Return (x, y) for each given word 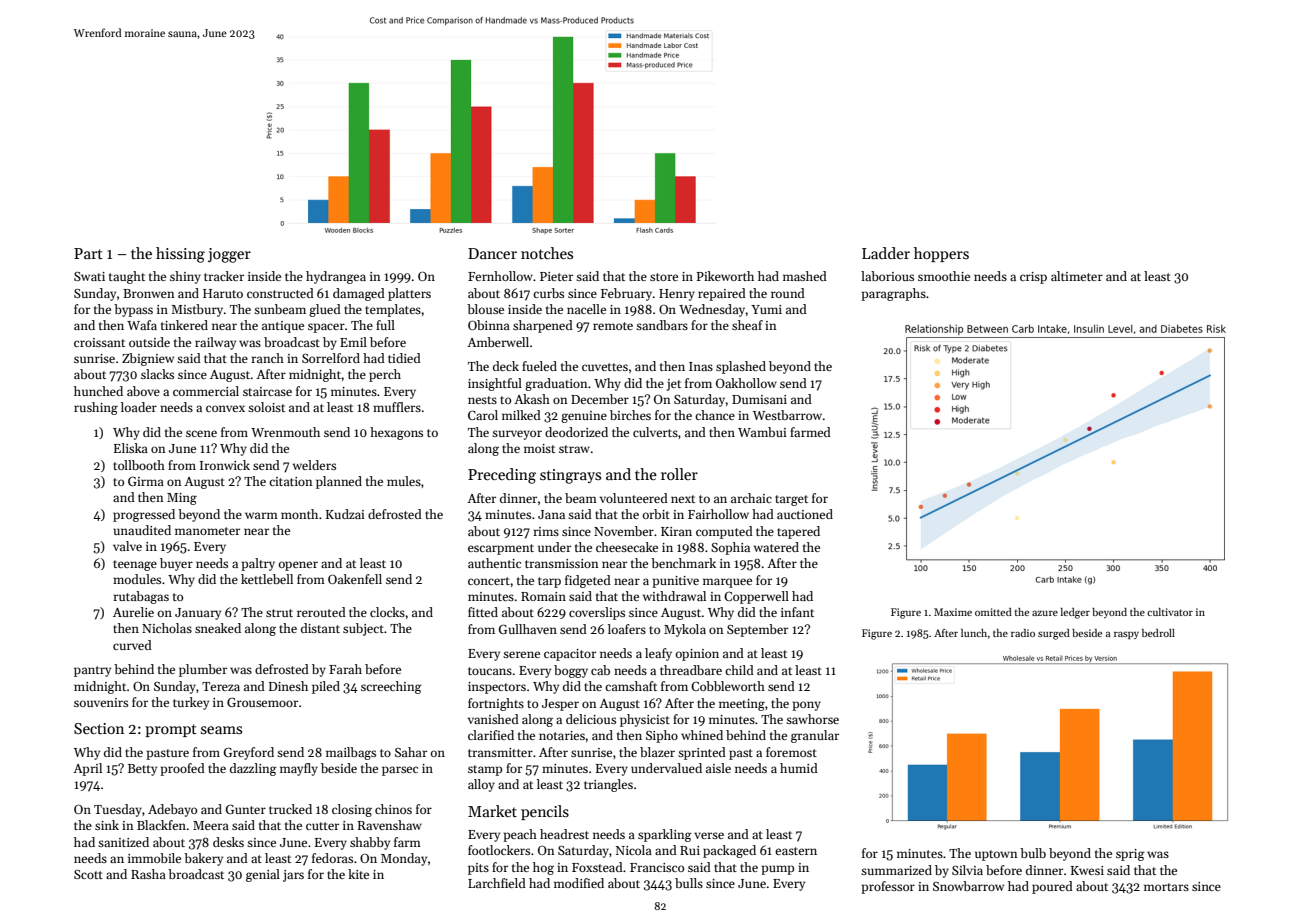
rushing (96, 408)
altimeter (1077, 276)
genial (263, 875)
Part (88, 253)
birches (630, 415)
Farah (345, 669)
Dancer (492, 253)
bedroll (1158, 633)
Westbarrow (787, 415)
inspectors (497, 688)
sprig (1130, 855)
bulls (689, 883)
